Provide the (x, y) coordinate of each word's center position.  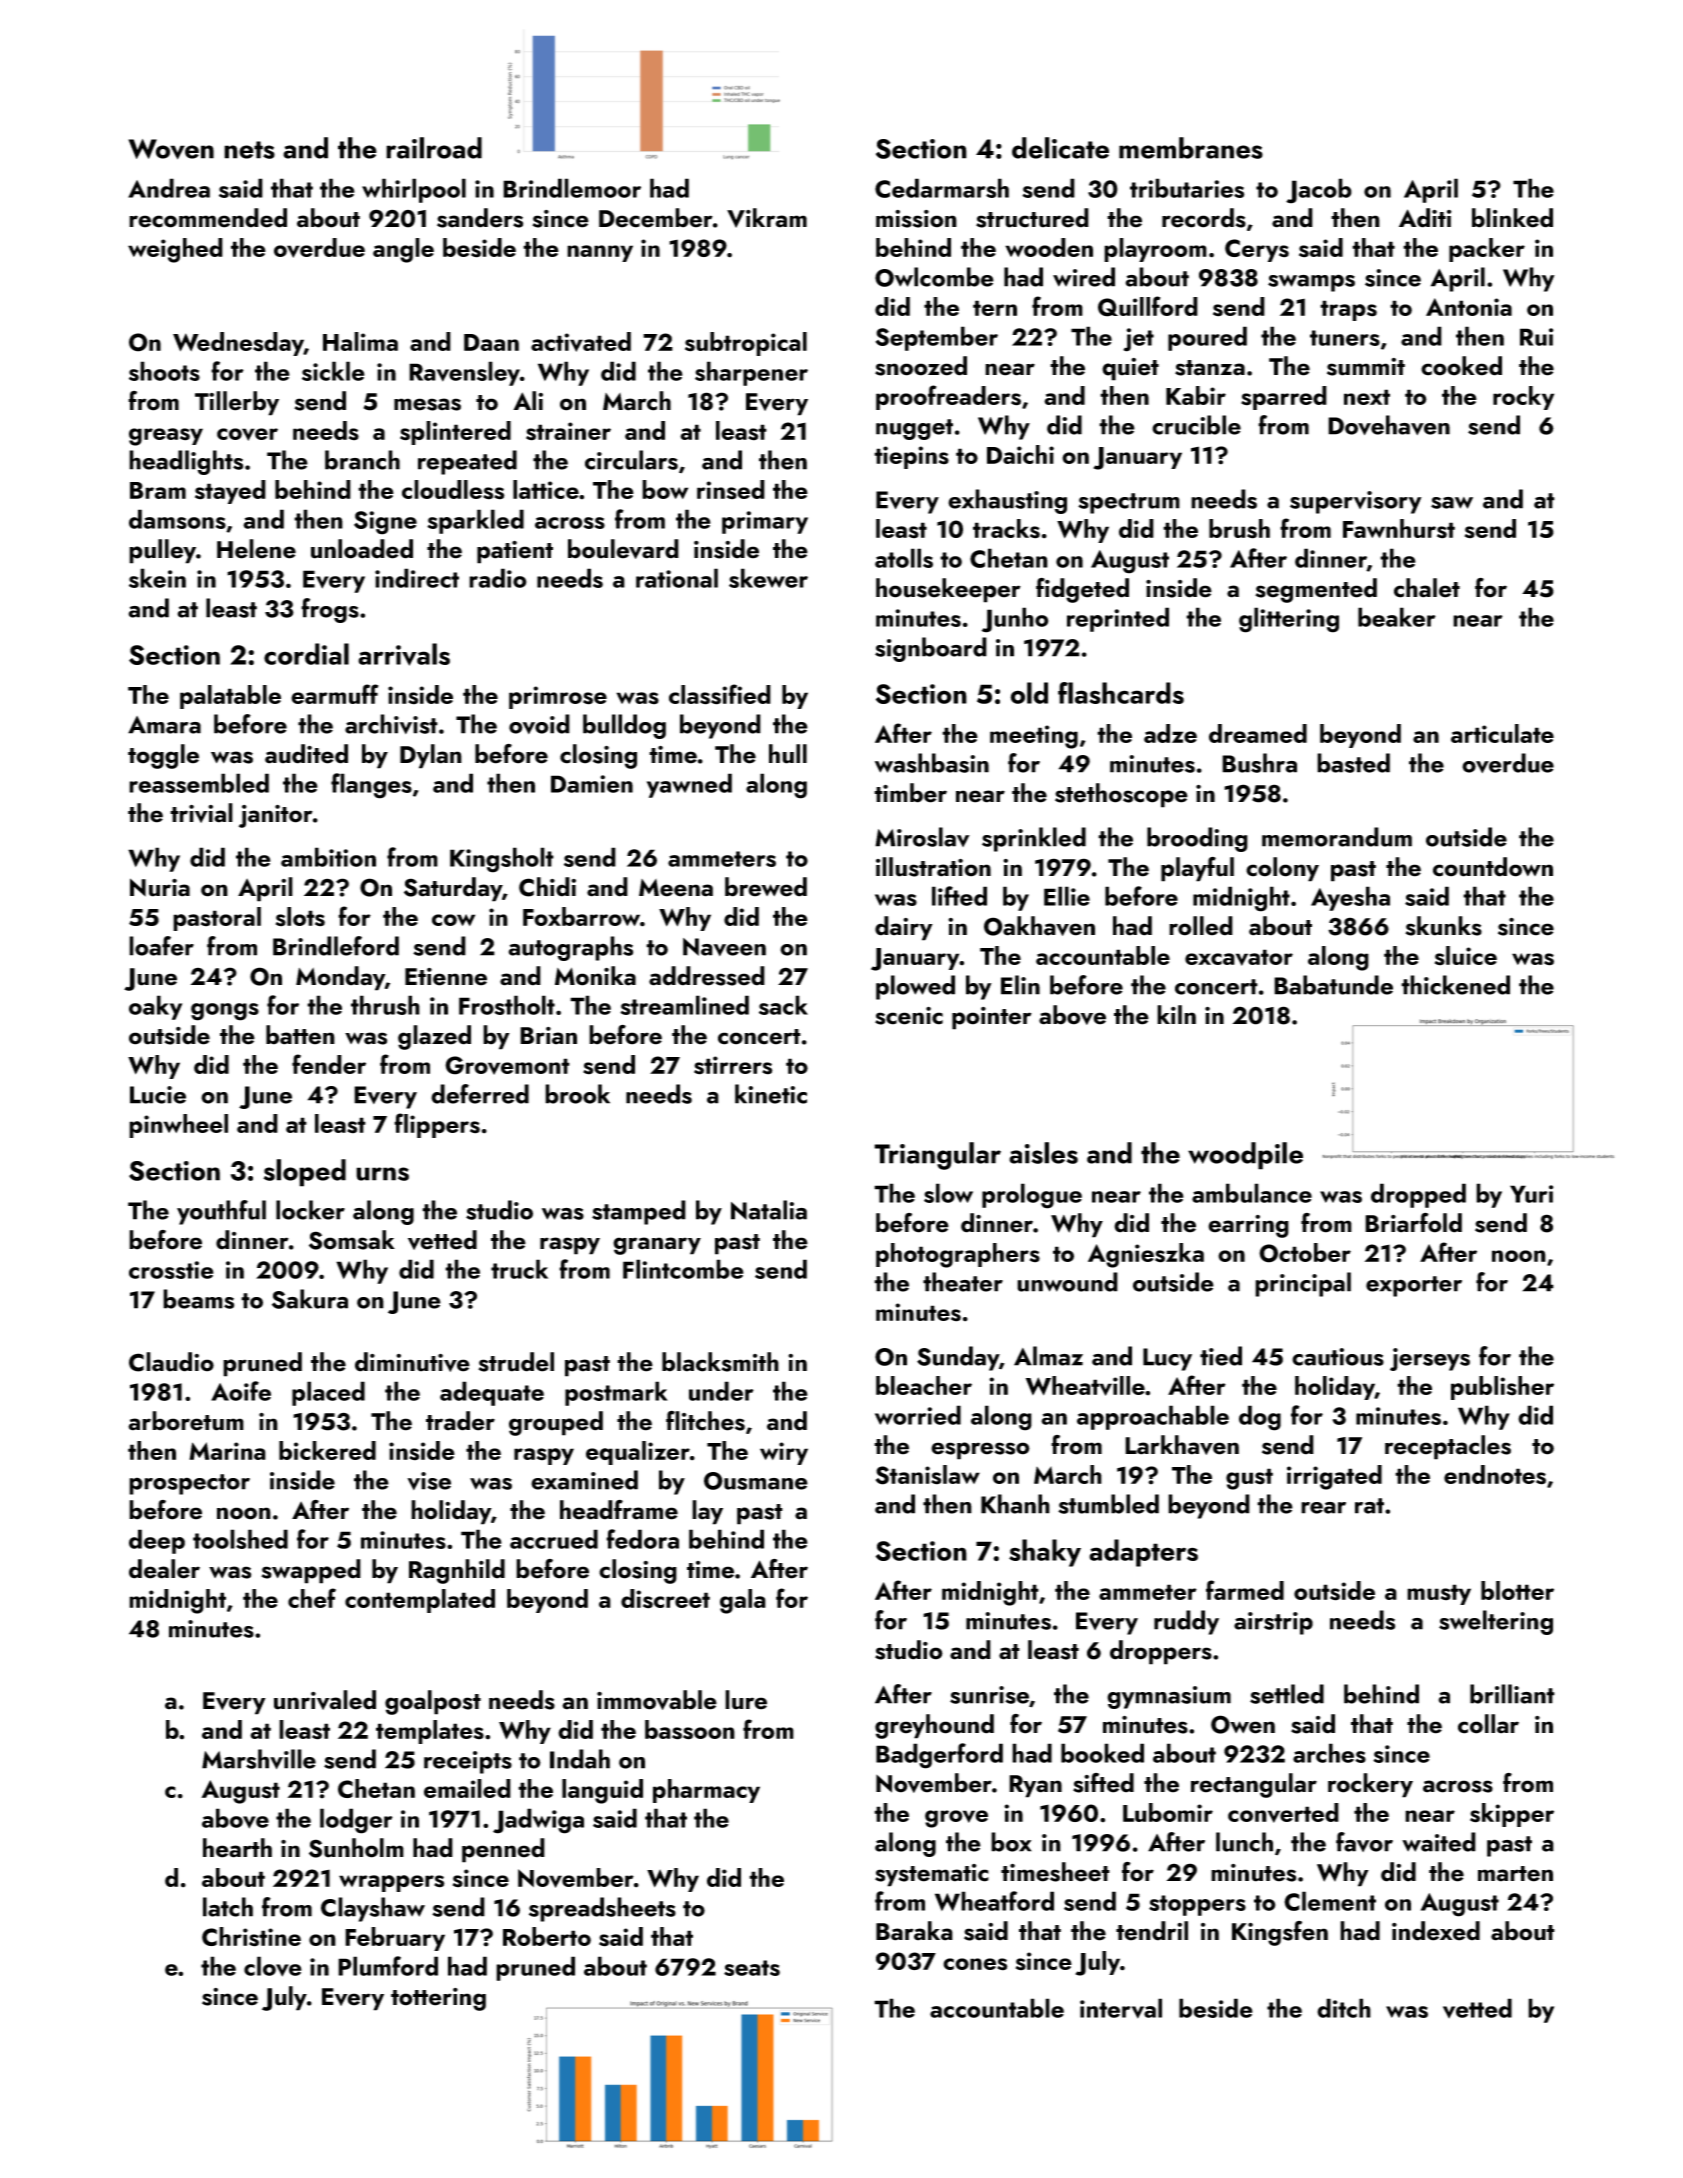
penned (503, 1850)
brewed (766, 887)
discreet (665, 1599)
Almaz (1048, 1356)
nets (249, 150)
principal (1303, 1284)
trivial (201, 813)
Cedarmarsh (942, 188)
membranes (1191, 148)
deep (157, 1541)
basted (1353, 763)
